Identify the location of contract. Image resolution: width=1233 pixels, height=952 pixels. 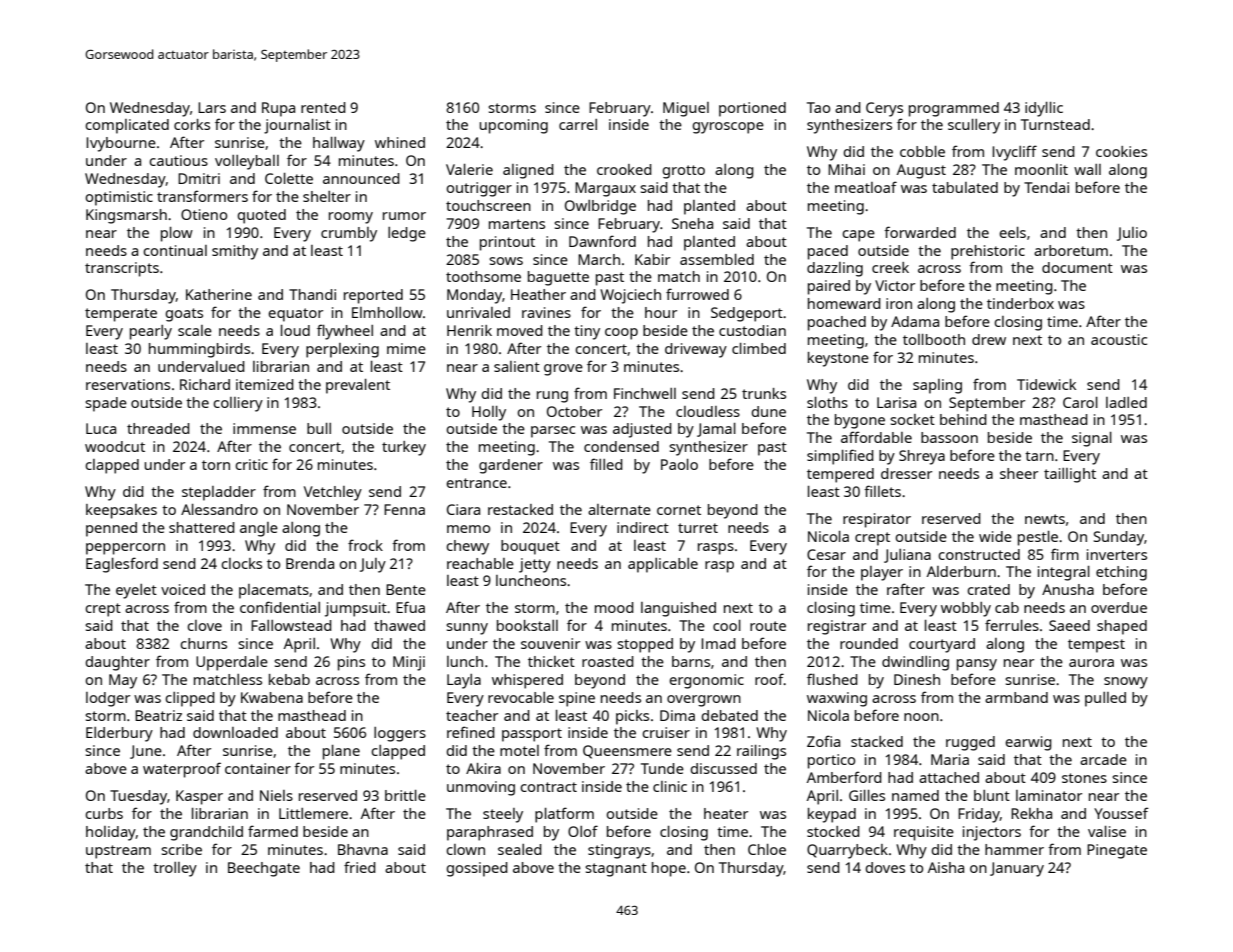
(548, 787).
